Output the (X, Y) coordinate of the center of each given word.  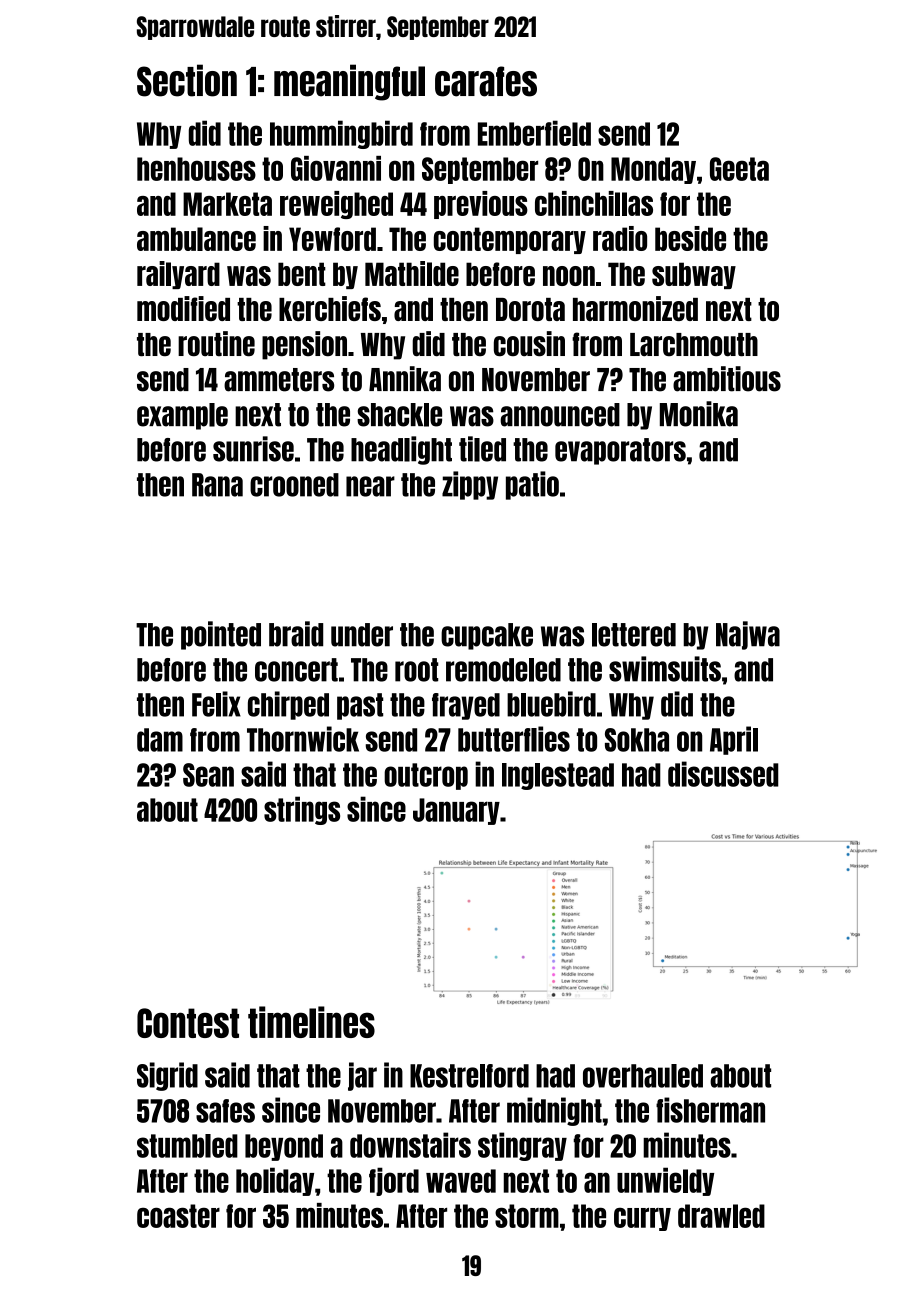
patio (532, 485)
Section (187, 80)
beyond (284, 1147)
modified (183, 308)
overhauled (643, 1076)
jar (362, 1076)
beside (690, 238)
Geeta (739, 169)
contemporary (510, 240)
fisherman (710, 1110)
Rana (217, 485)
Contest (188, 1023)
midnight (554, 1111)
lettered (634, 635)
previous (481, 205)
